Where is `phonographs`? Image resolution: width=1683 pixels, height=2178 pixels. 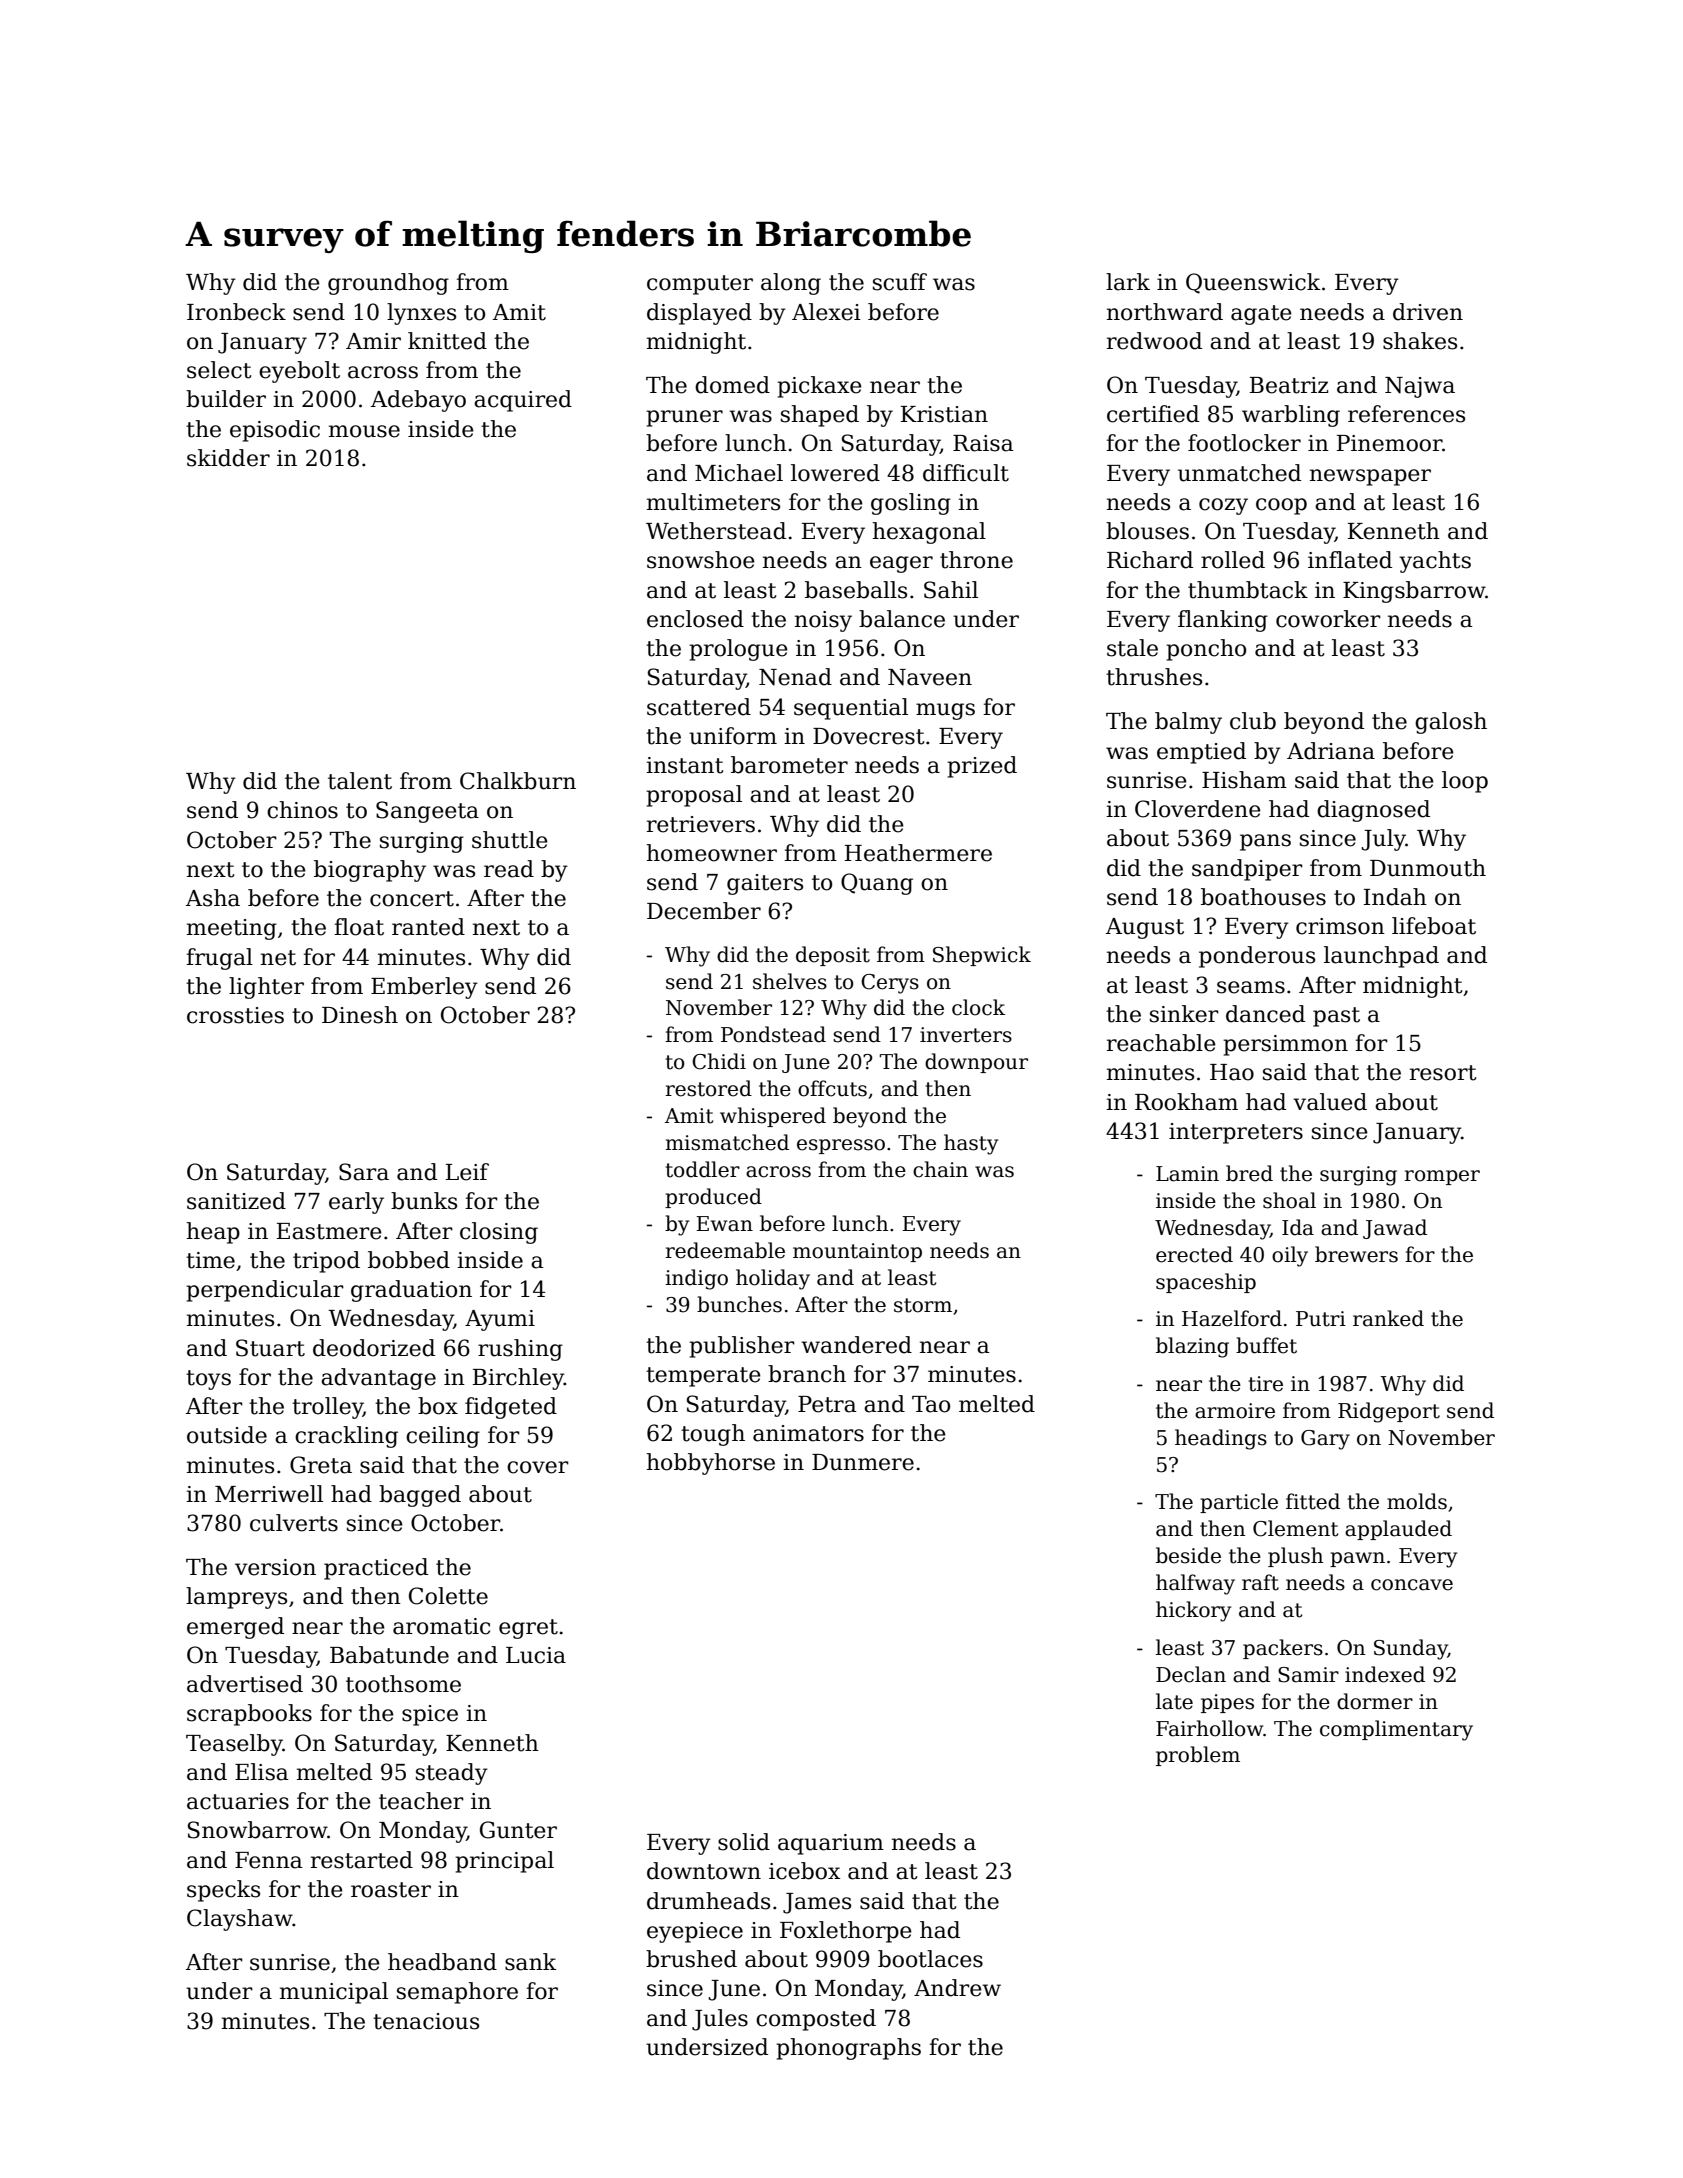 phonographs is located at coordinates (848, 2049).
